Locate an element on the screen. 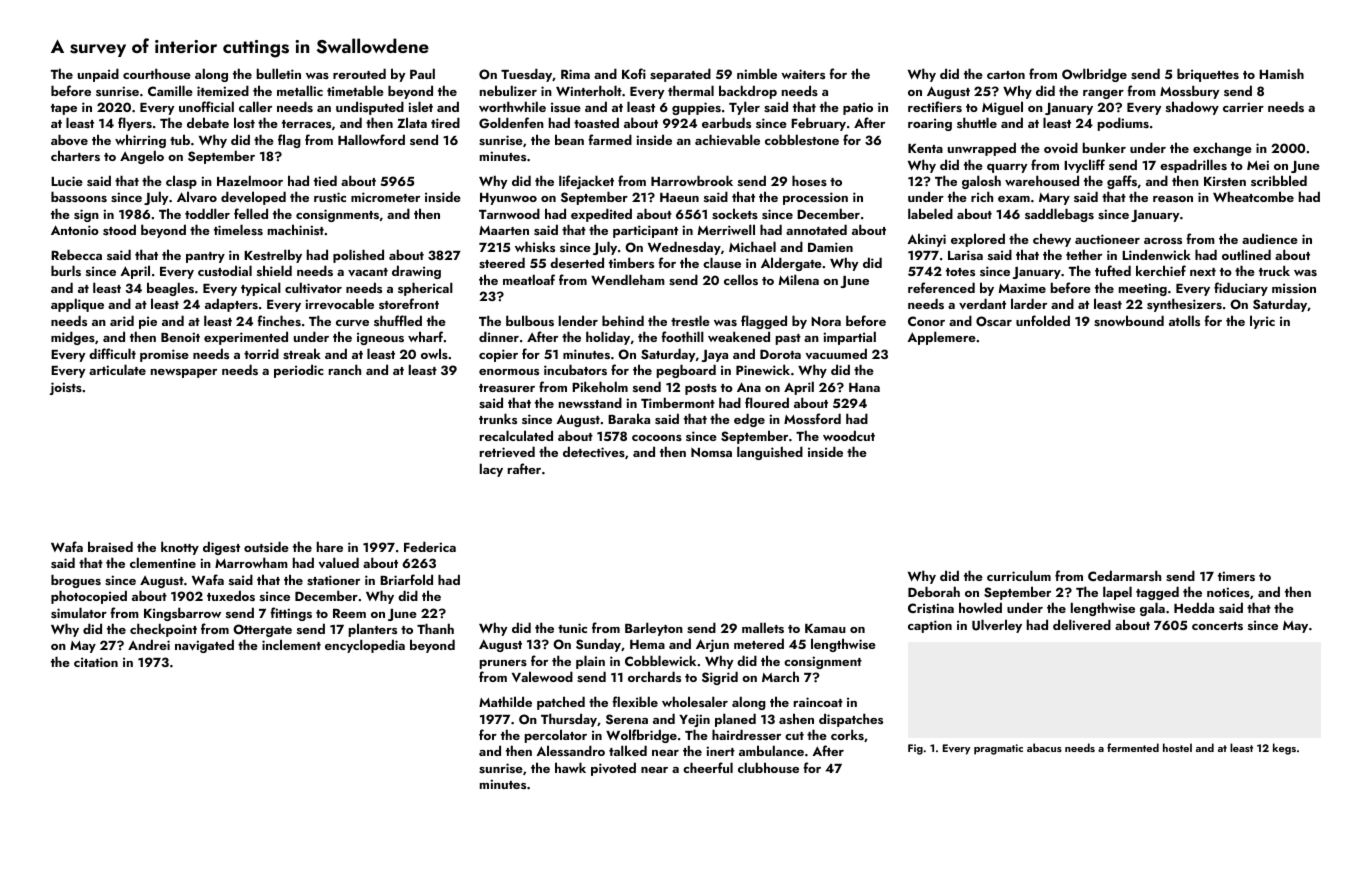  kegs is located at coordinates (1284, 749).
